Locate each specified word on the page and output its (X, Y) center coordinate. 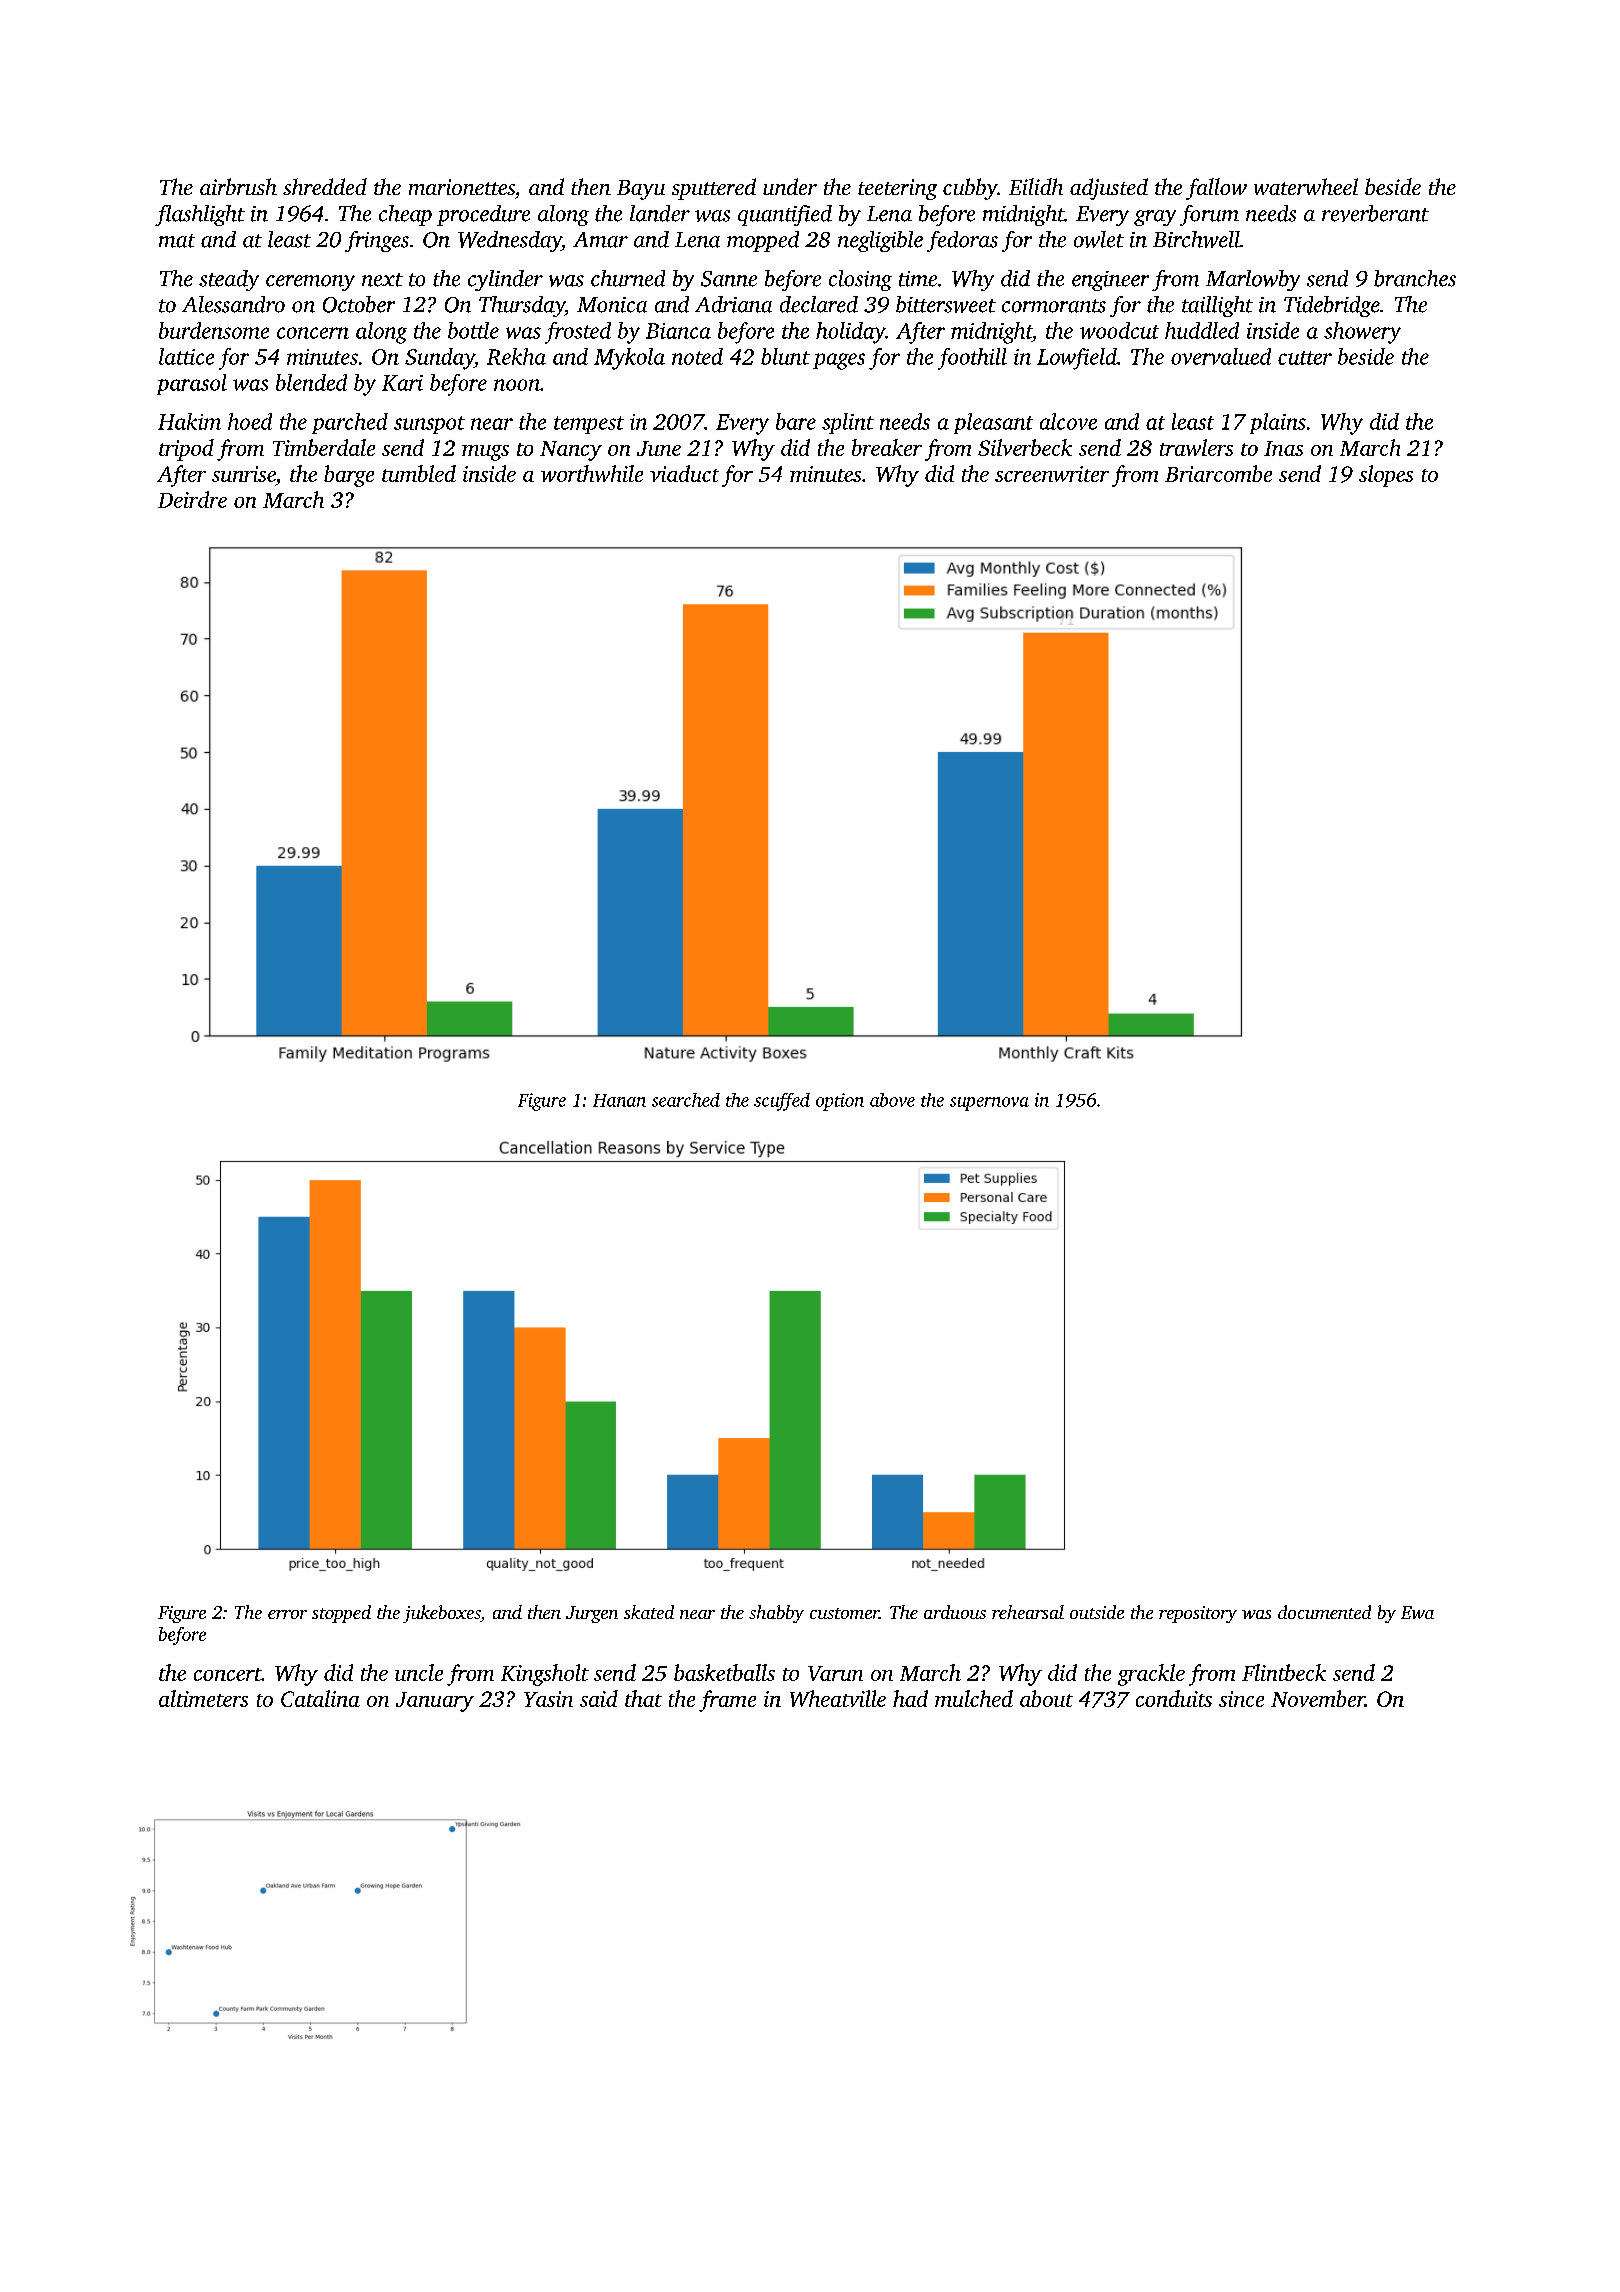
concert (227, 1674)
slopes (1386, 476)
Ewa (1417, 1612)
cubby (970, 189)
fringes (377, 241)
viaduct (684, 473)
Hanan (619, 1100)
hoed (250, 421)
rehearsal (1028, 1612)
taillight (1217, 306)
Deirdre (192, 499)
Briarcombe (1218, 473)
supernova (989, 1104)
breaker (887, 447)
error (287, 1614)
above (892, 1100)
